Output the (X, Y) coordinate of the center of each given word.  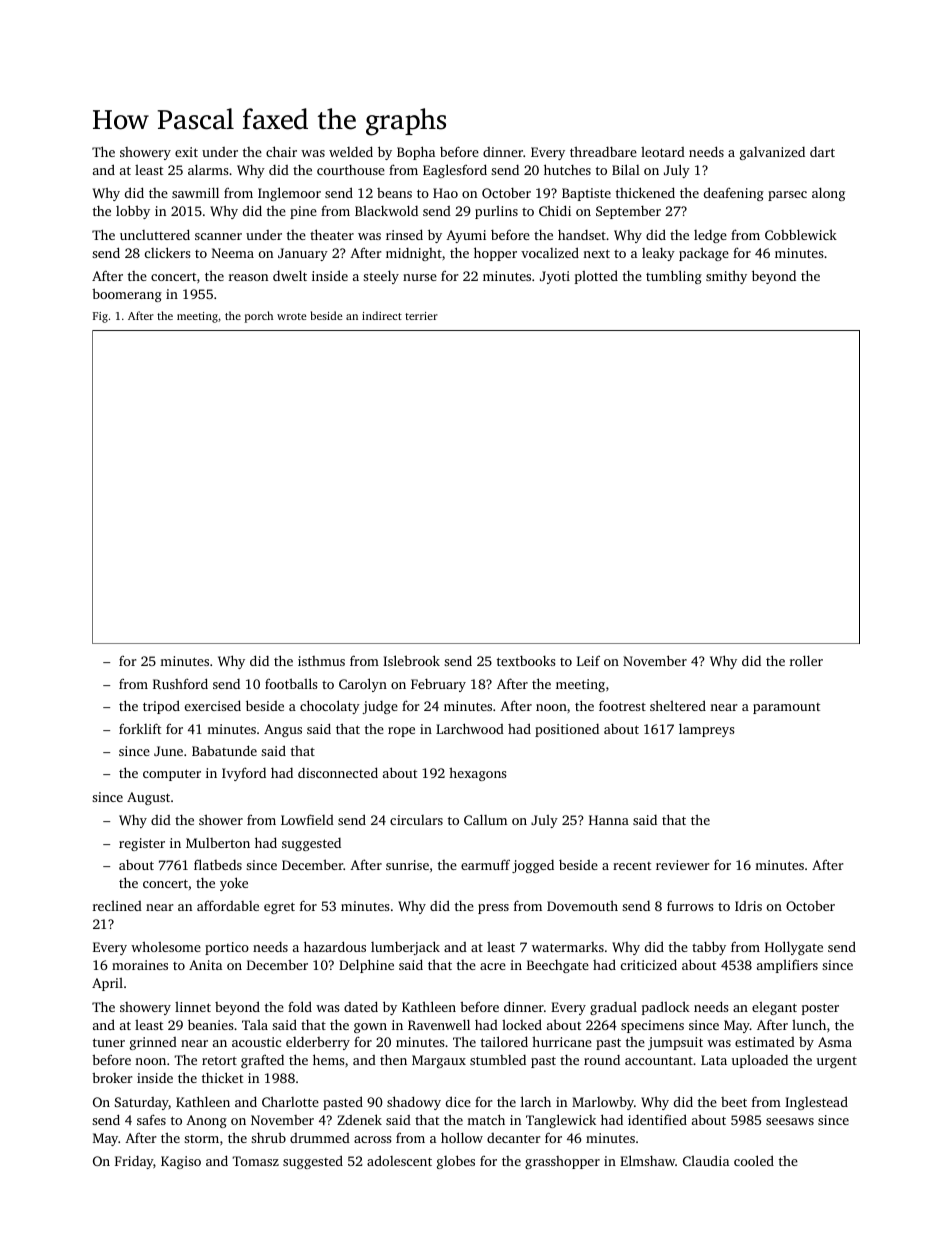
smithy (726, 277)
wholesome (166, 946)
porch (259, 317)
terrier (421, 316)
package (704, 254)
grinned (153, 1043)
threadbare (603, 151)
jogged (533, 866)
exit (186, 152)
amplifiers (787, 966)
